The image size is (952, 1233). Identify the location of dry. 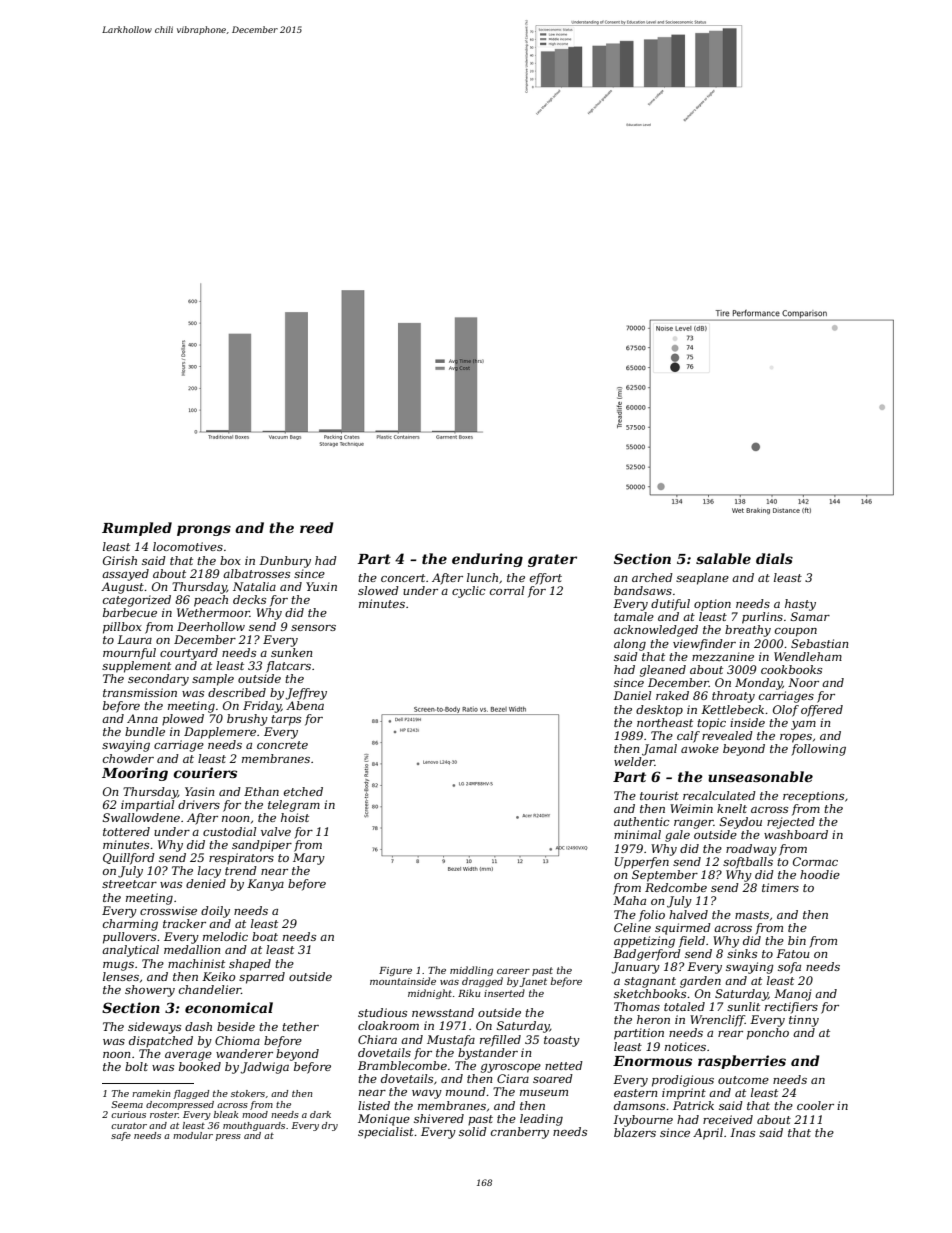
(330, 1126).
